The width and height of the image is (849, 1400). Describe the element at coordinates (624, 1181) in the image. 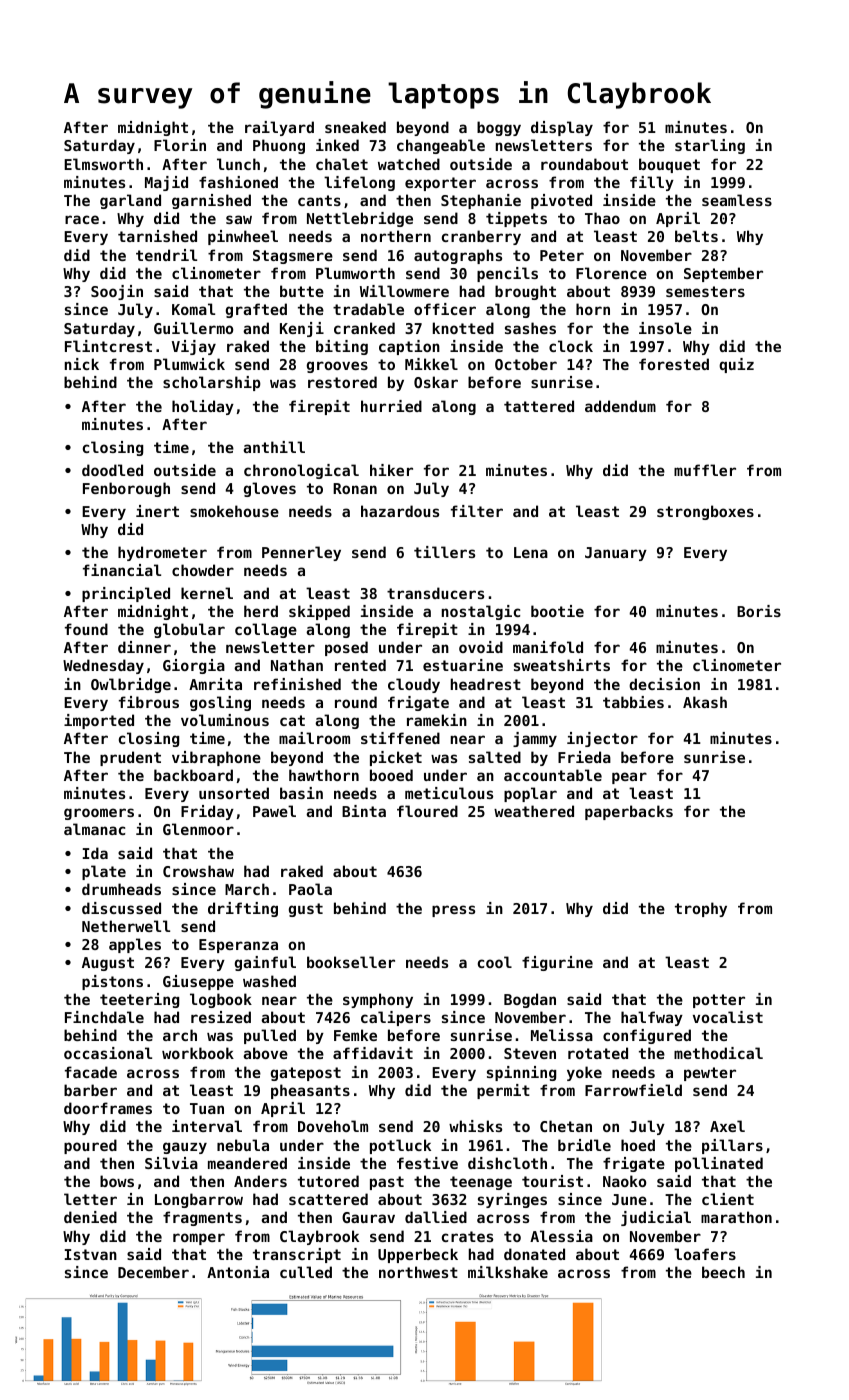

I see `Naoko` at that location.
